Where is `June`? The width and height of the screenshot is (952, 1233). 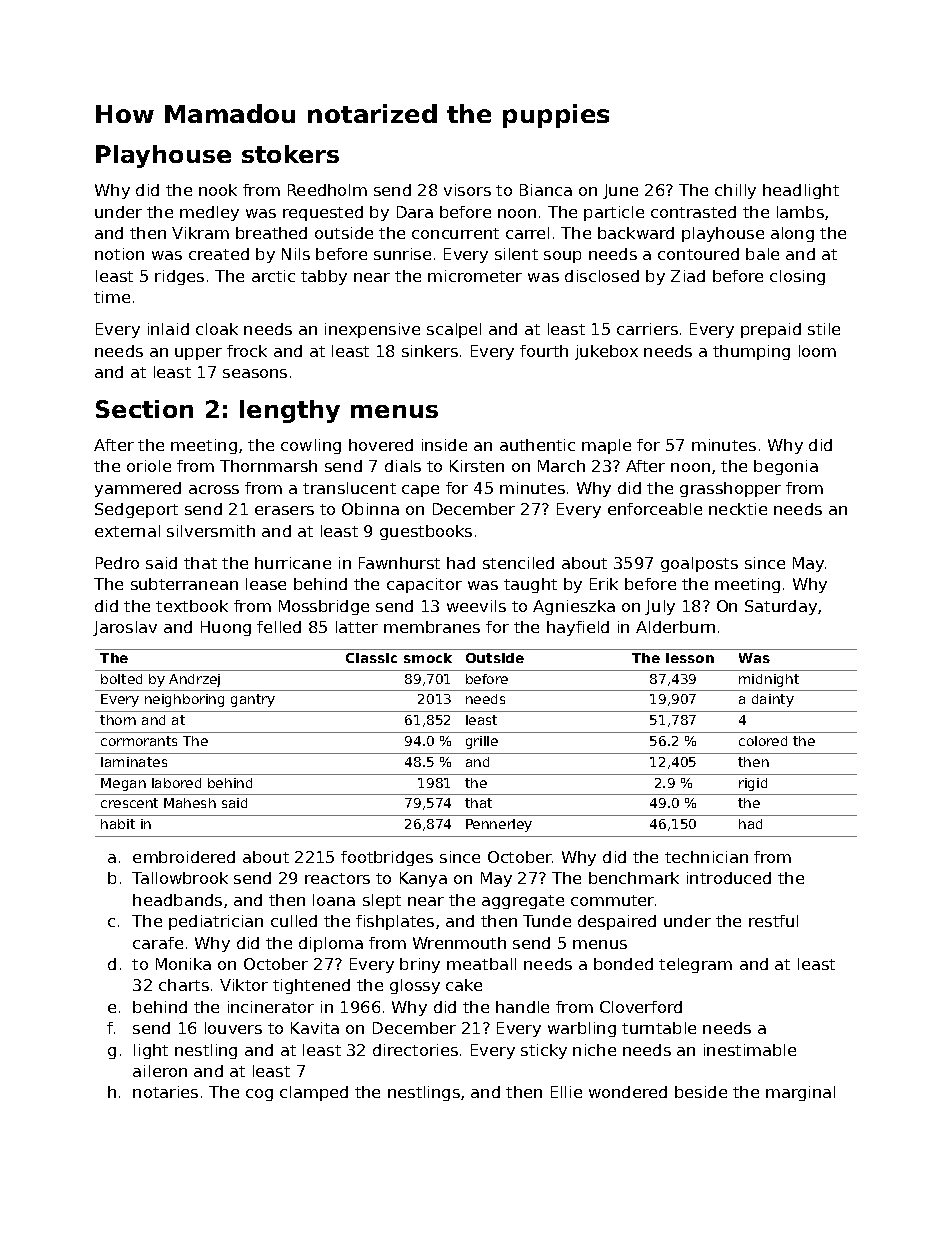
June is located at coordinates (620, 191).
